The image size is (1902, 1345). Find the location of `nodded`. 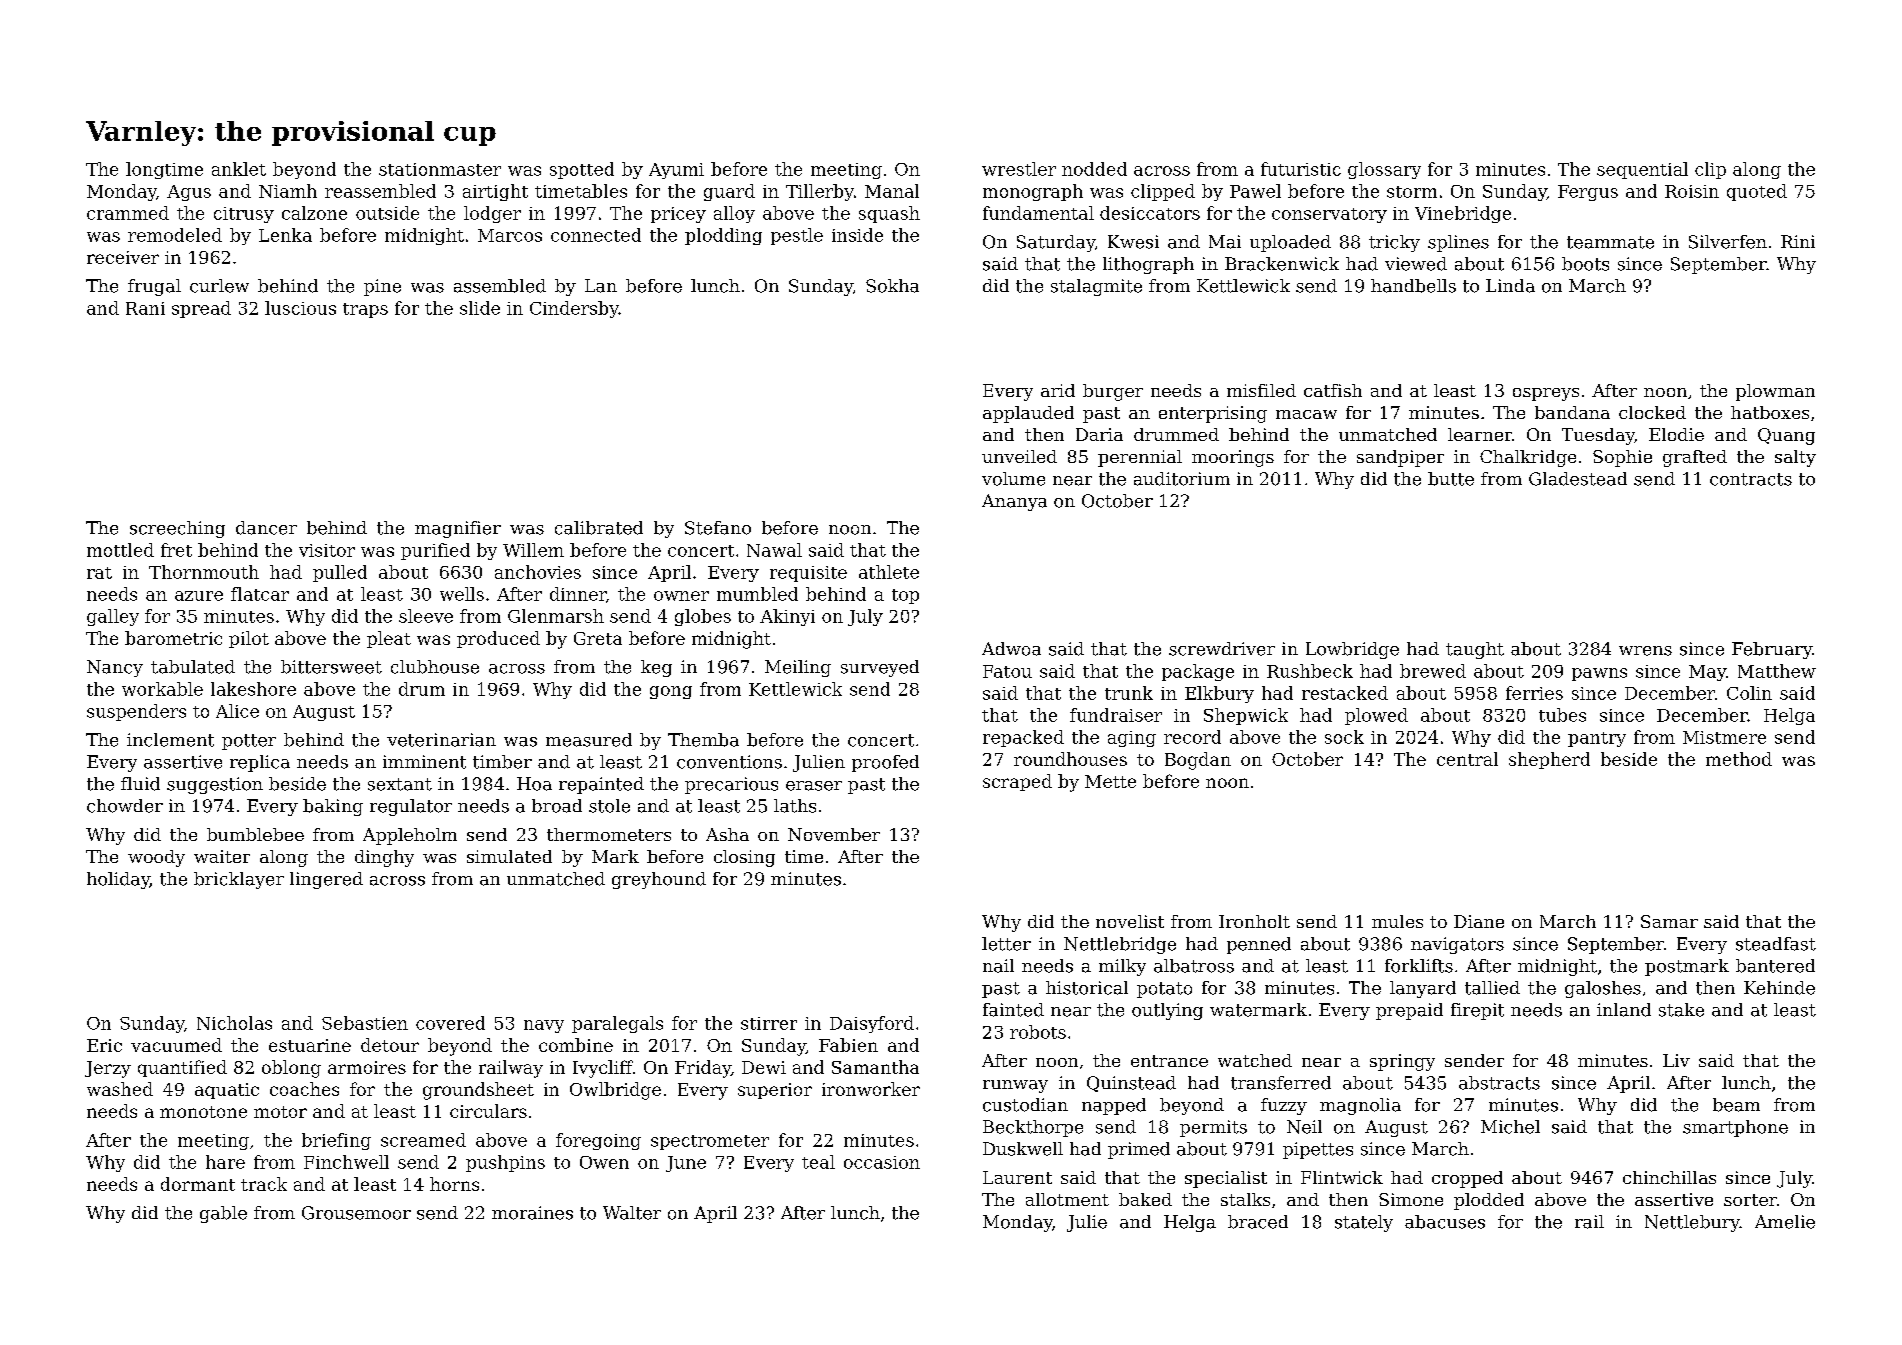

nodded is located at coordinates (1094, 169).
